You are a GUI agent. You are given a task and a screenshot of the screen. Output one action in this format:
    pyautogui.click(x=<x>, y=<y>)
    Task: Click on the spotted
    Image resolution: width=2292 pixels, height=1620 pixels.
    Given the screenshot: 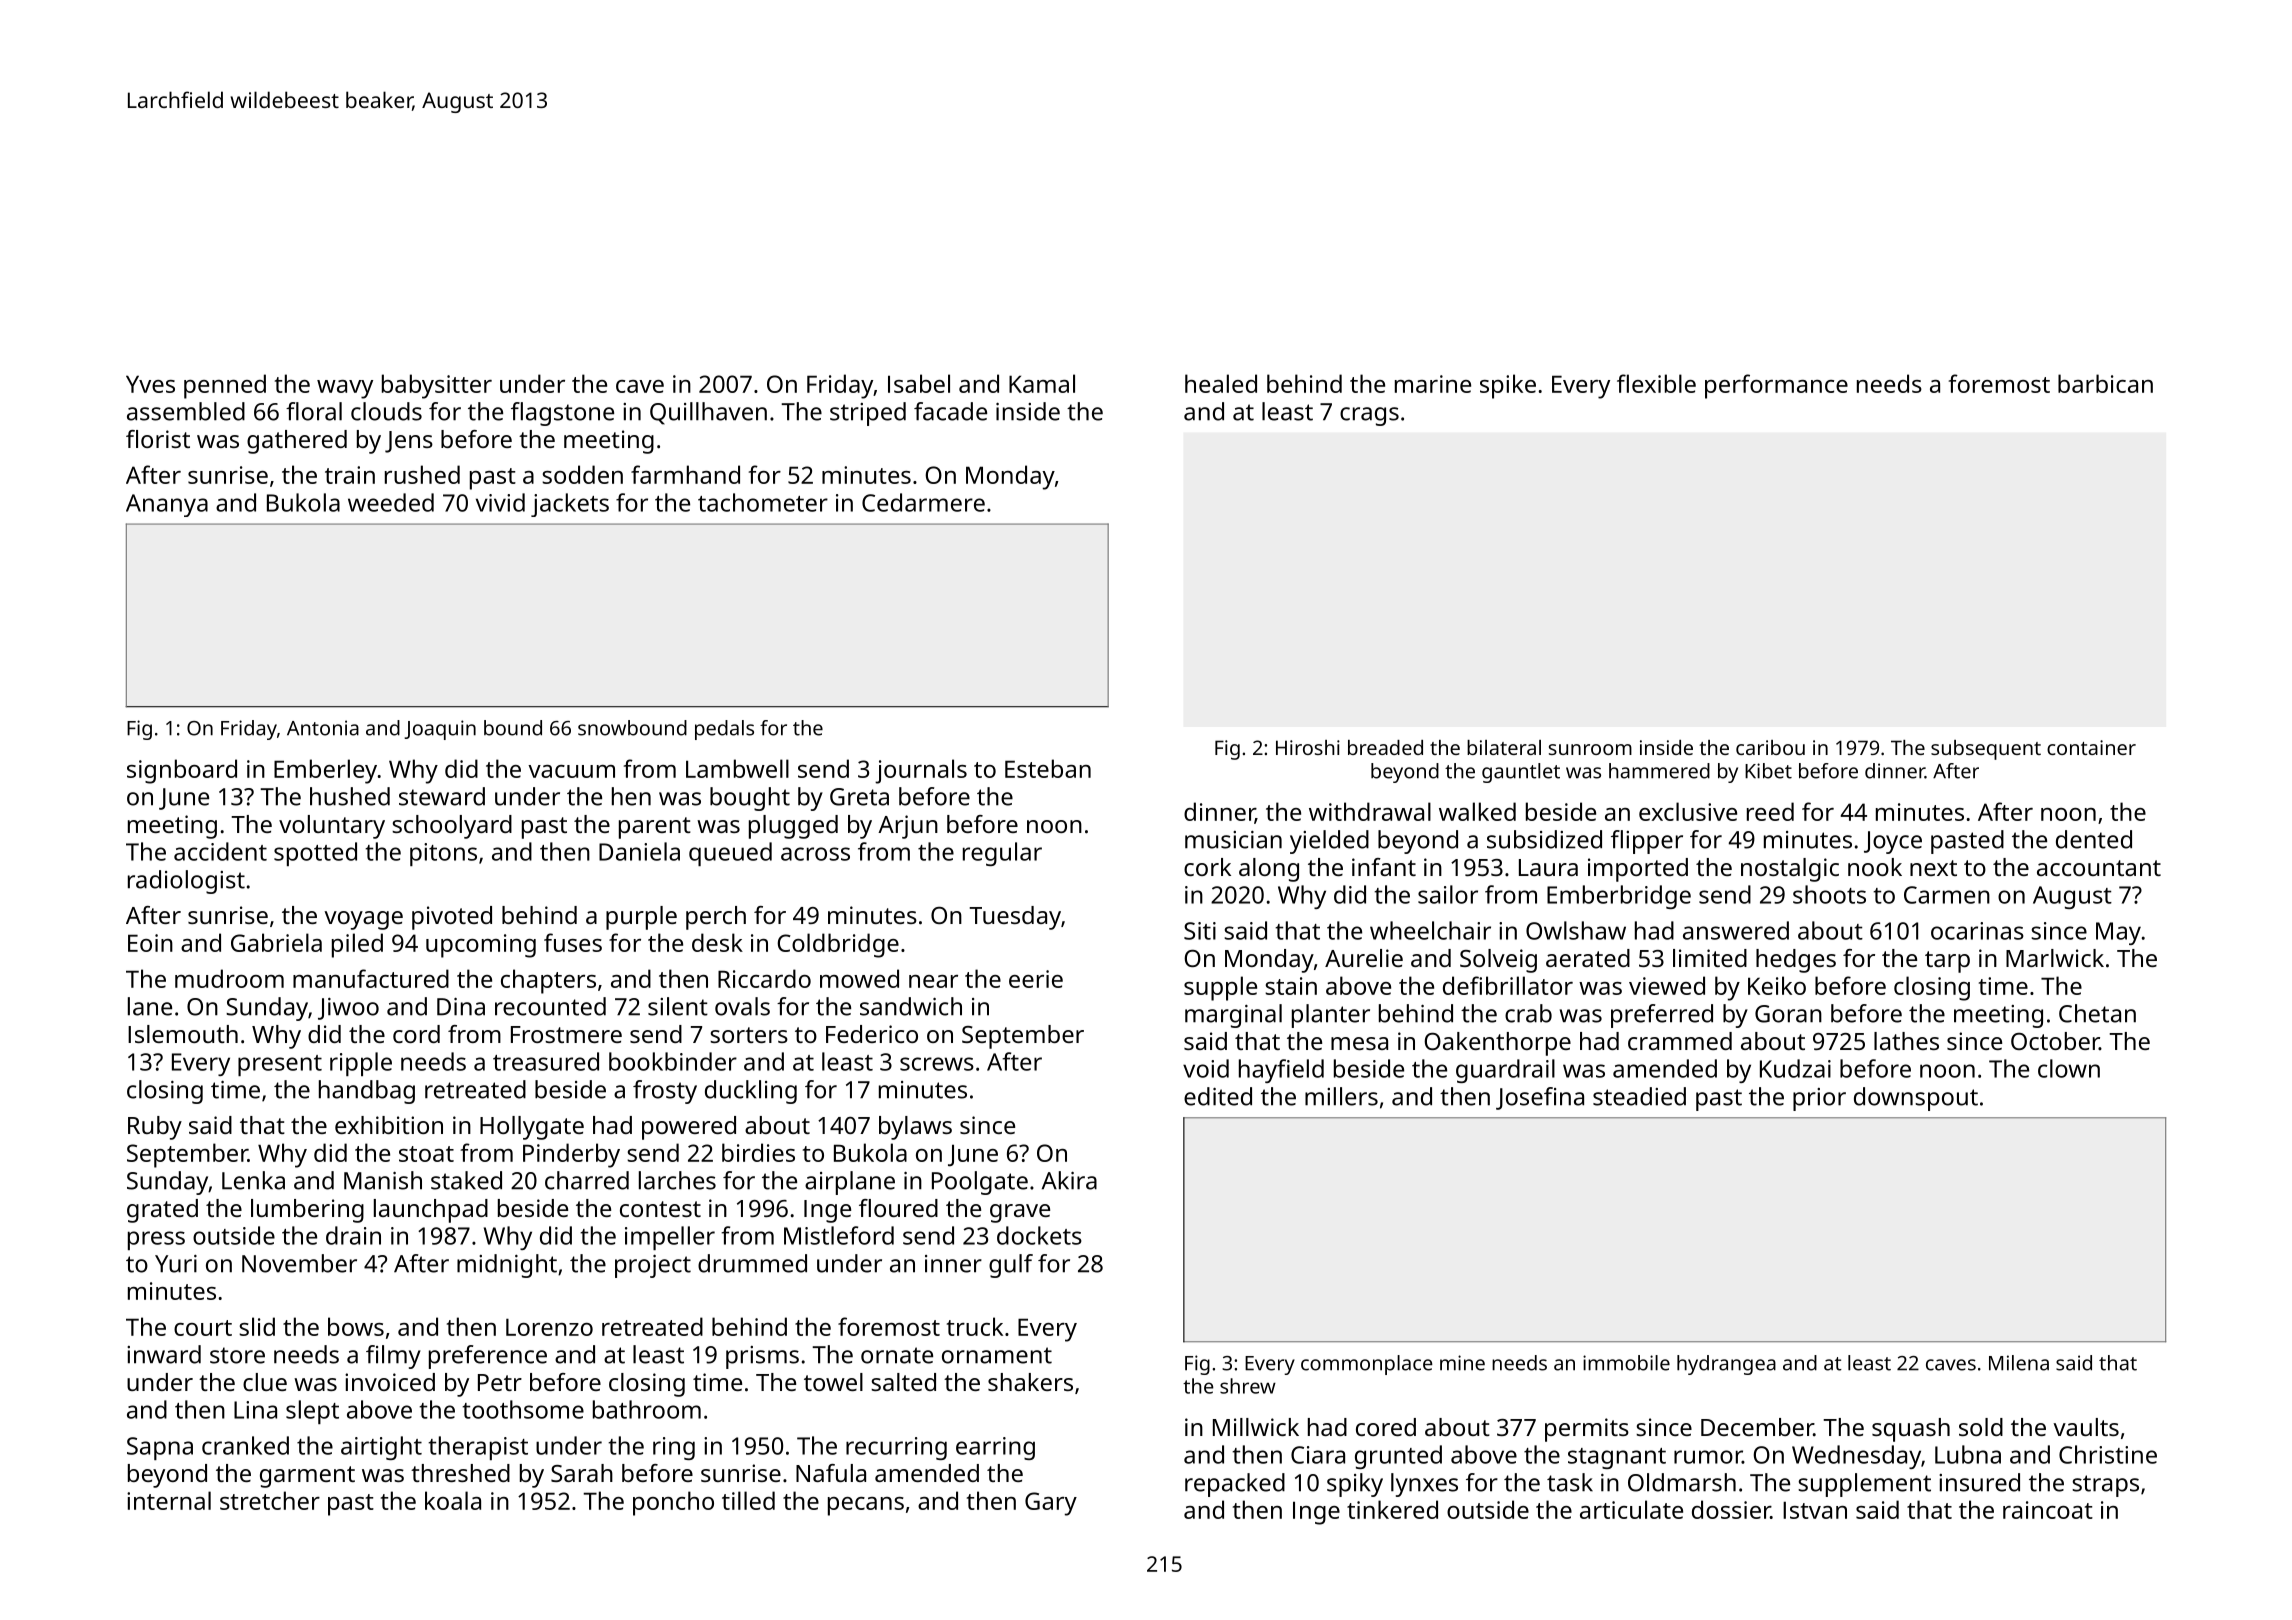 What is the action you would take?
    pyautogui.click(x=315, y=854)
